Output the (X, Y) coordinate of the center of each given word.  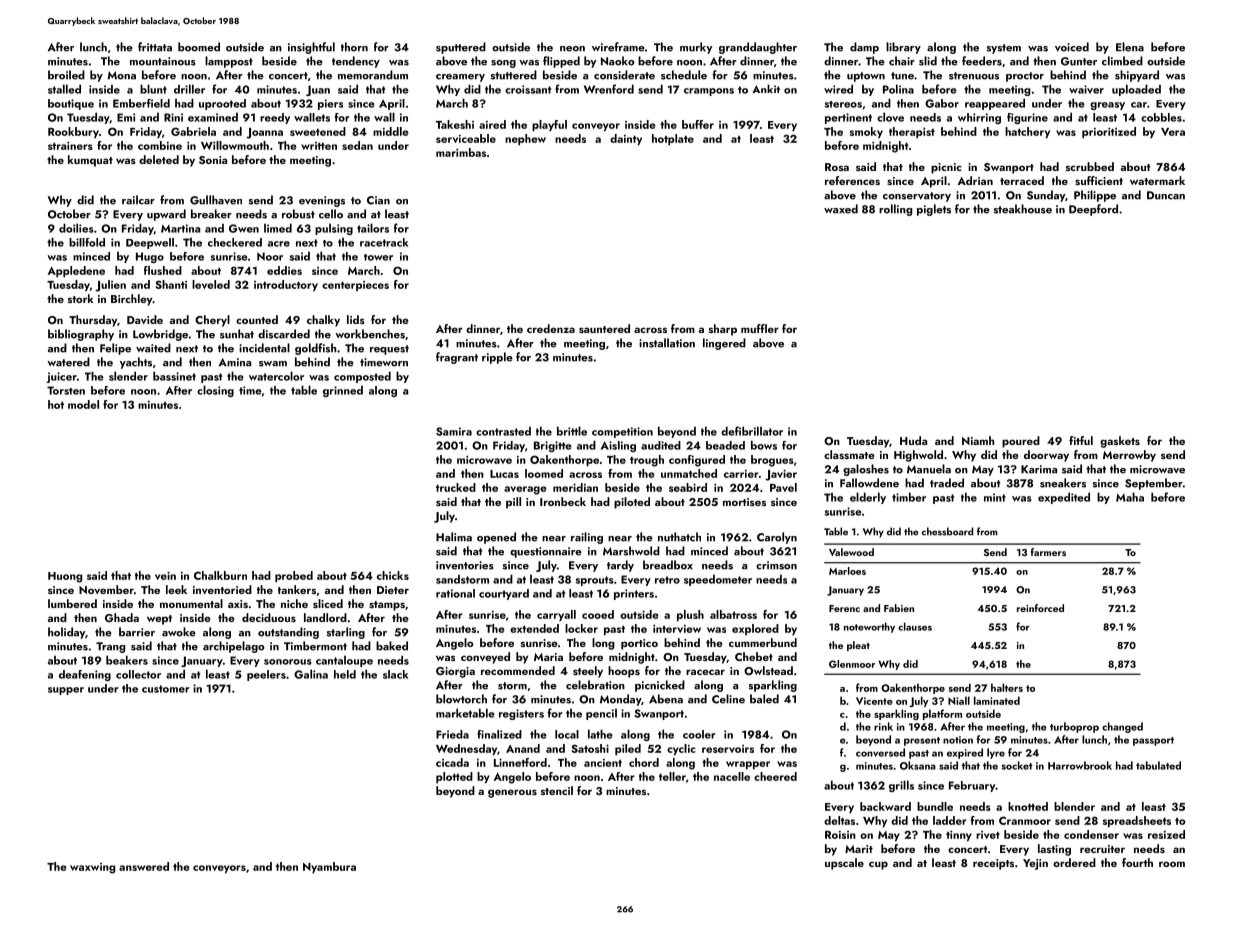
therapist (912, 132)
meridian (575, 487)
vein (165, 575)
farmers (1048, 552)
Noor (270, 256)
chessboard (948, 531)
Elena (1130, 47)
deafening (85, 675)
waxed (841, 209)
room (1172, 864)
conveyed (485, 658)
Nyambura (329, 867)
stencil (557, 790)
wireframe (618, 47)
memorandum (373, 75)
